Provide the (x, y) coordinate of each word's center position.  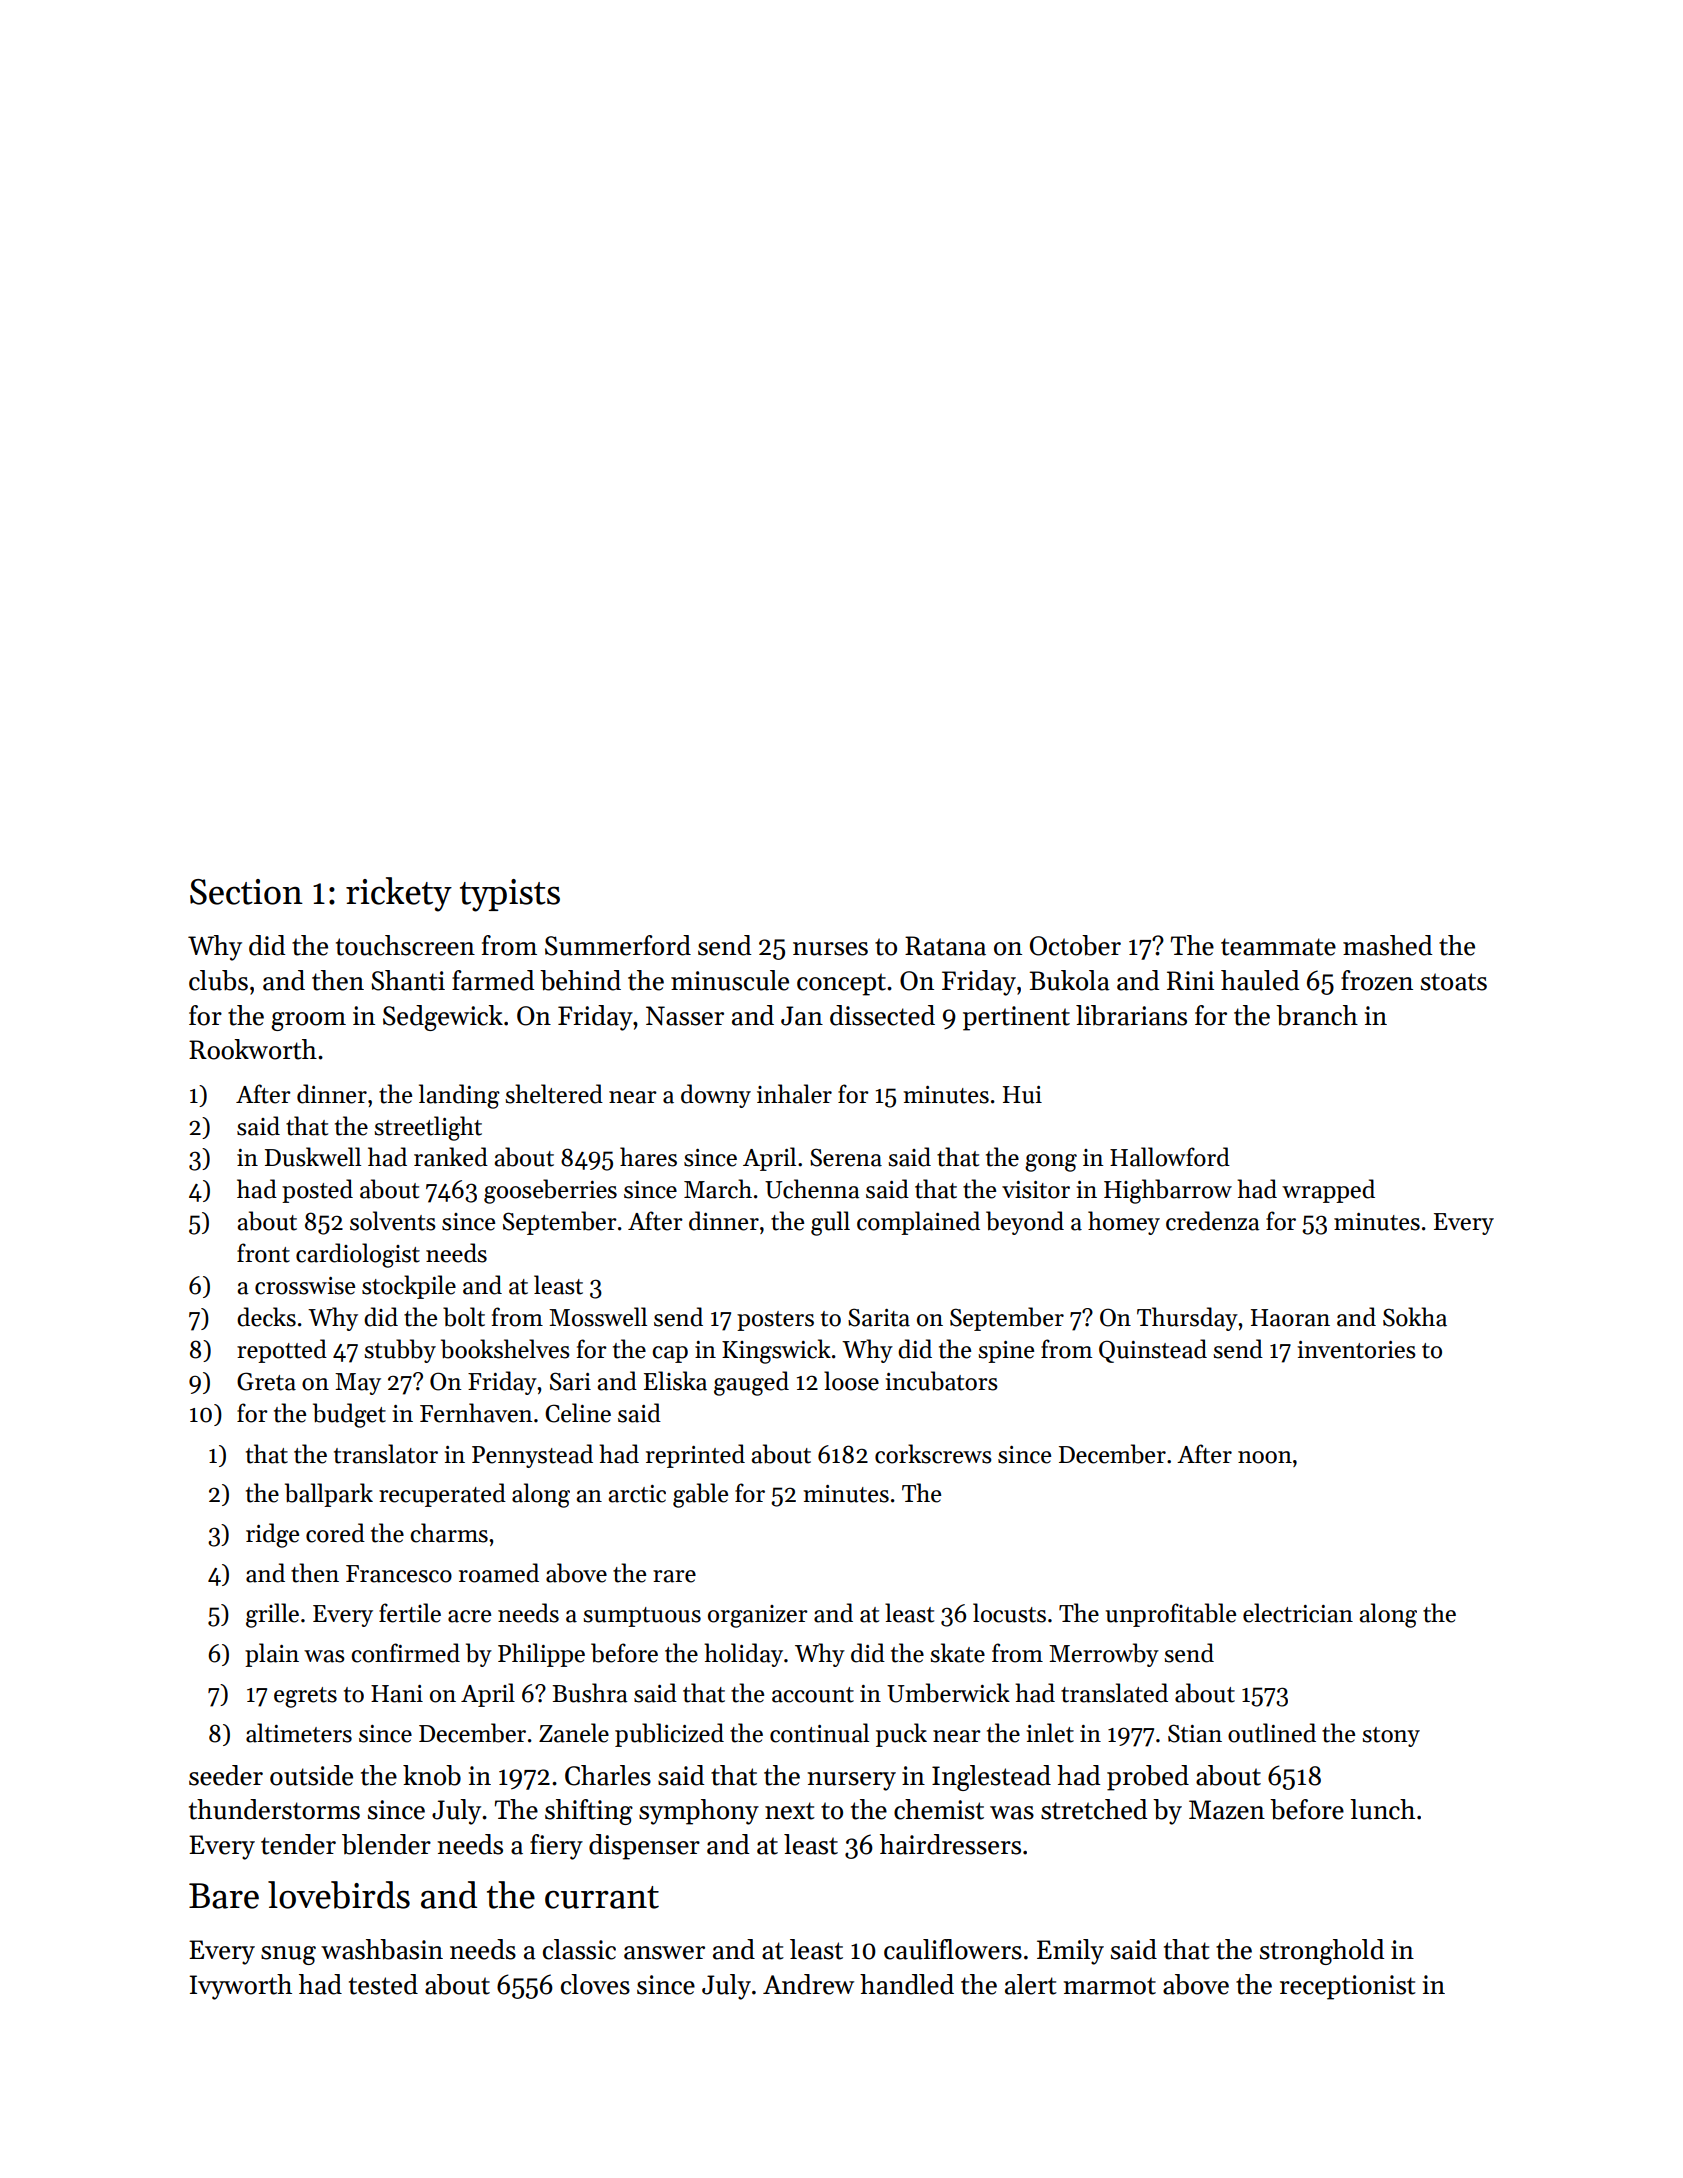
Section (246, 892)
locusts (1009, 1613)
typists (510, 895)
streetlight (428, 1128)
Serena (846, 1157)
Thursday (1187, 1319)
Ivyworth (240, 1987)
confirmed (405, 1653)
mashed (1387, 945)
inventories (1356, 1350)
